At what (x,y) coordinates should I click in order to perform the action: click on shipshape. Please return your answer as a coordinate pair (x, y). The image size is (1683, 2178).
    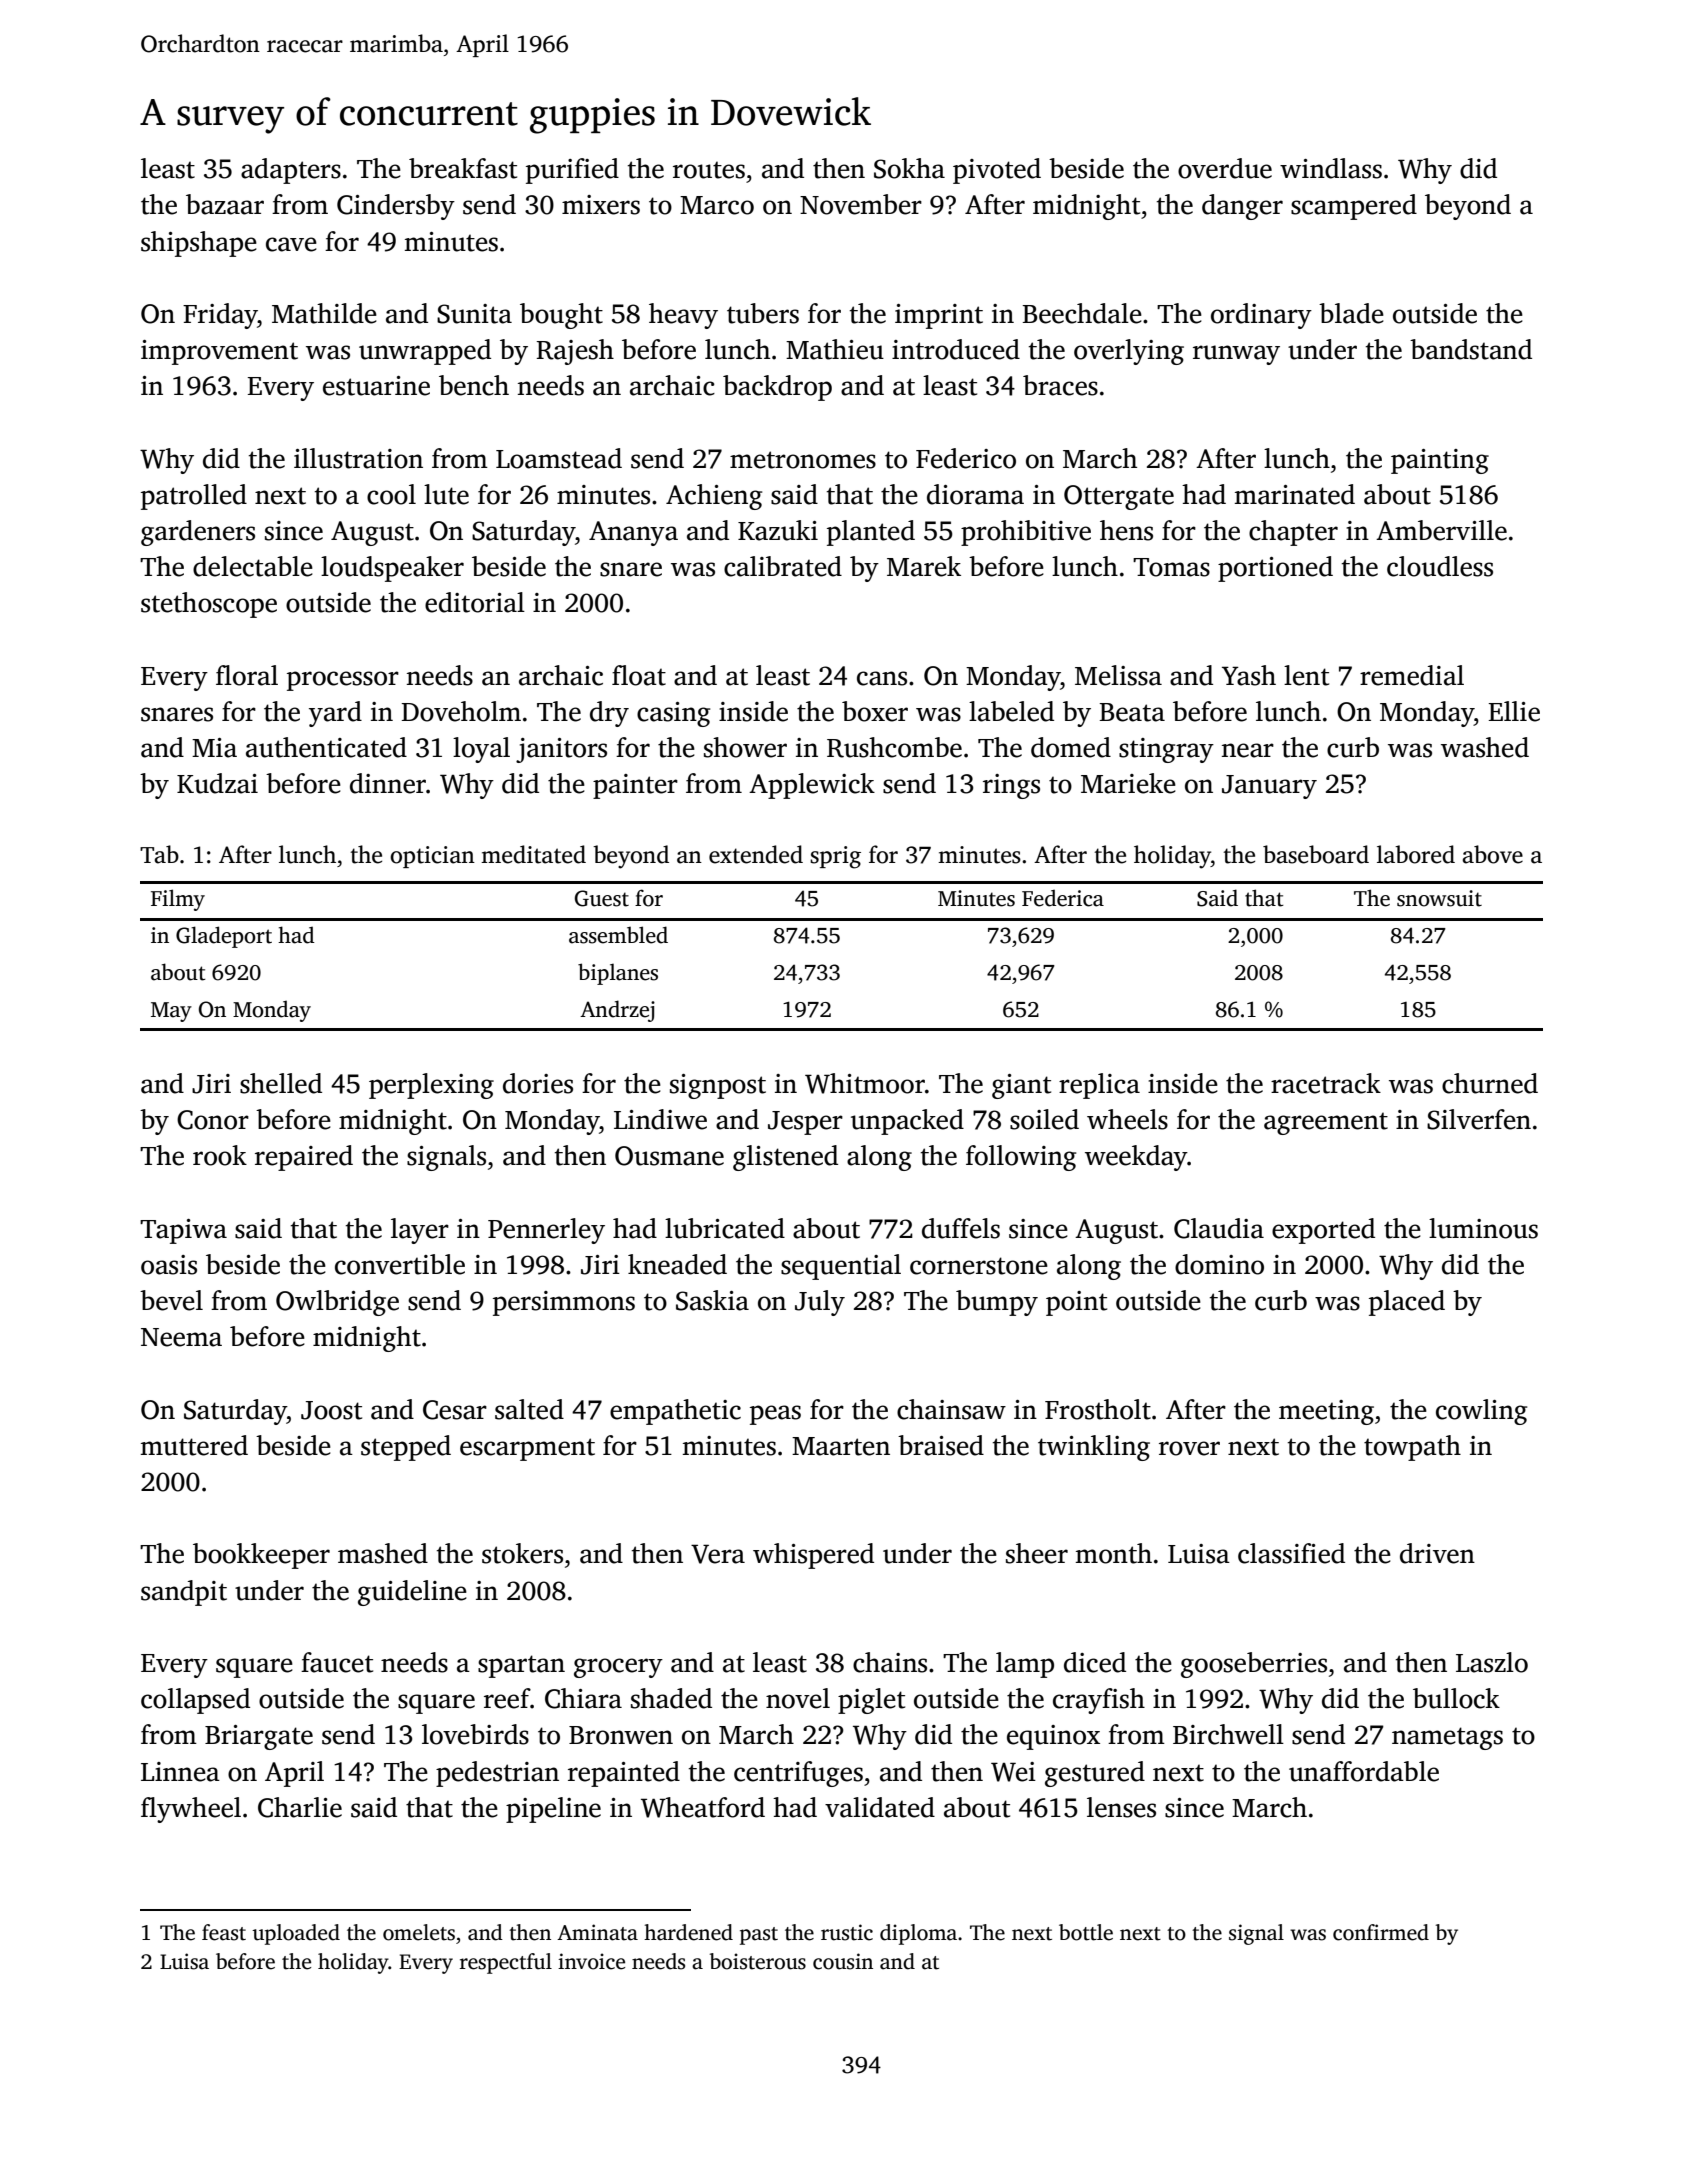
    Looking at the image, I should click on (199, 244).
